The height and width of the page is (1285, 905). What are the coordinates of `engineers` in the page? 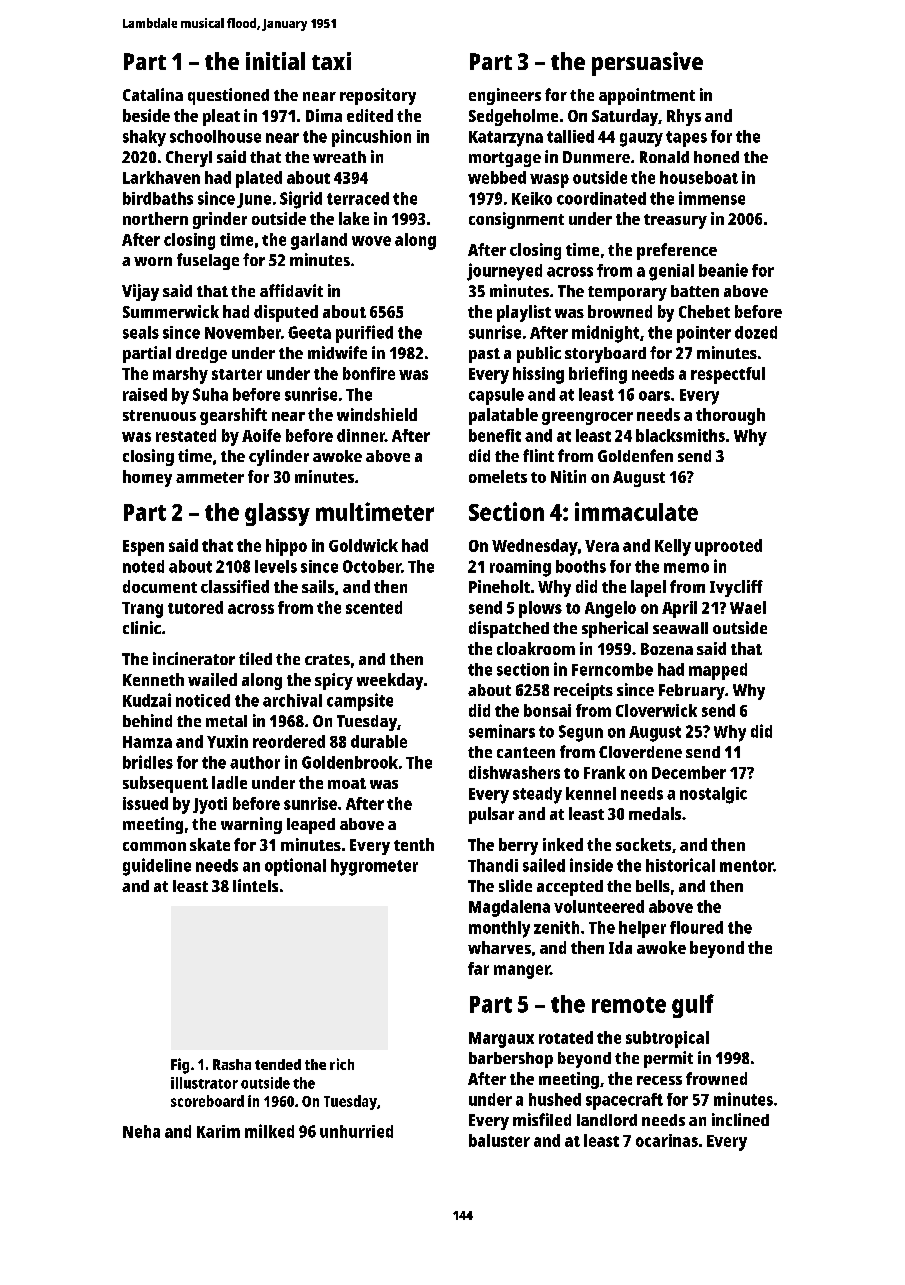 It's located at (505, 96).
